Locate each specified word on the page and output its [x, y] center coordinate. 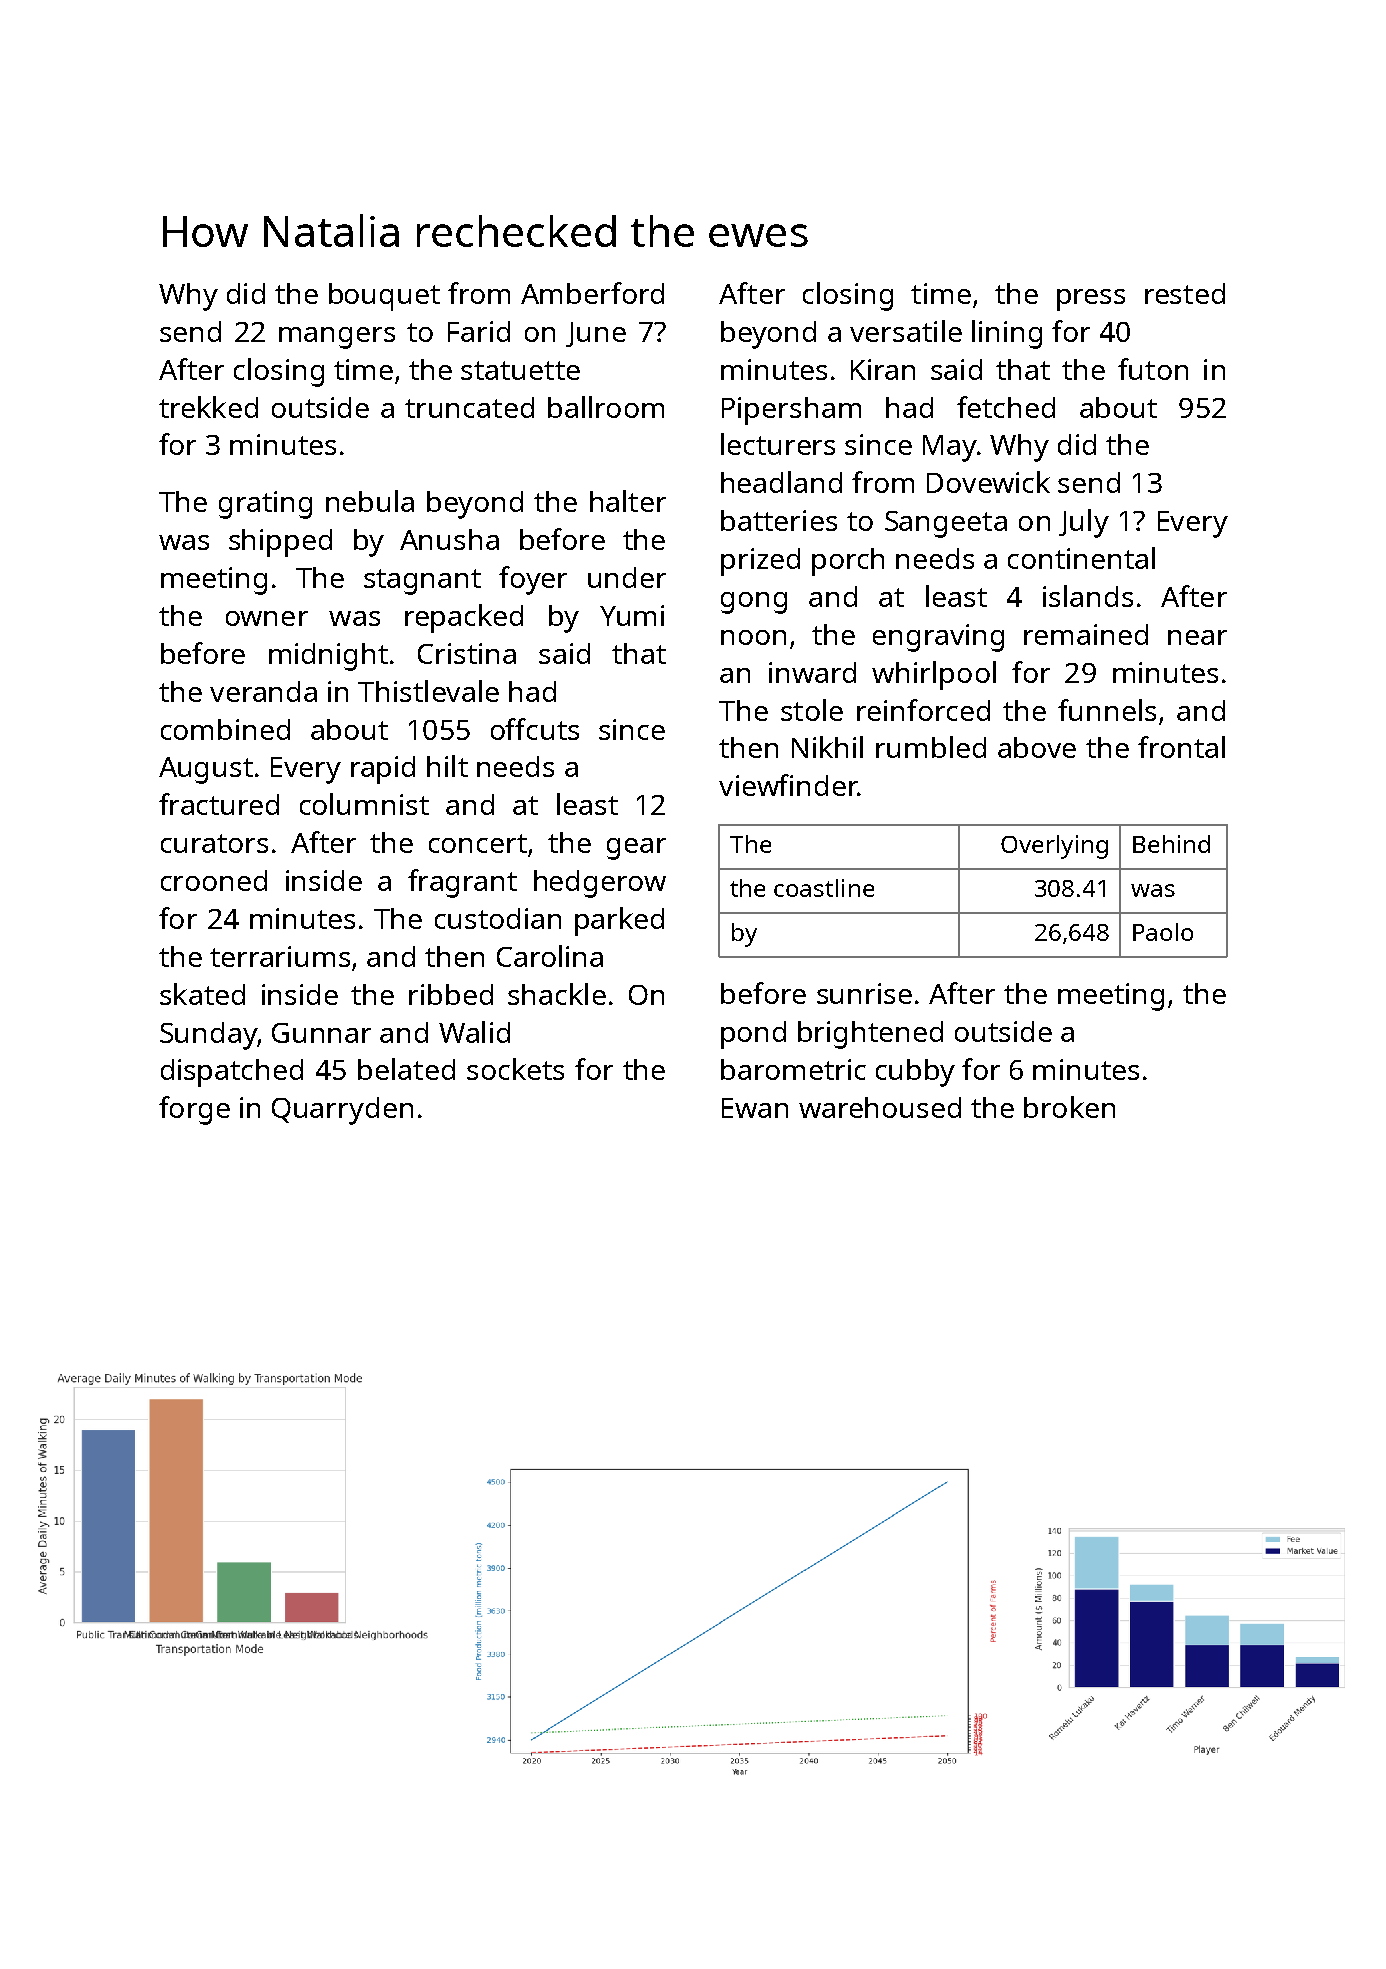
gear [636, 849]
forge [194, 1110]
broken [1069, 1107]
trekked [208, 407]
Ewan [755, 1108]
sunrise [864, 993]
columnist [364, 804]
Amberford [592, 293]
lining [1007, 334]
